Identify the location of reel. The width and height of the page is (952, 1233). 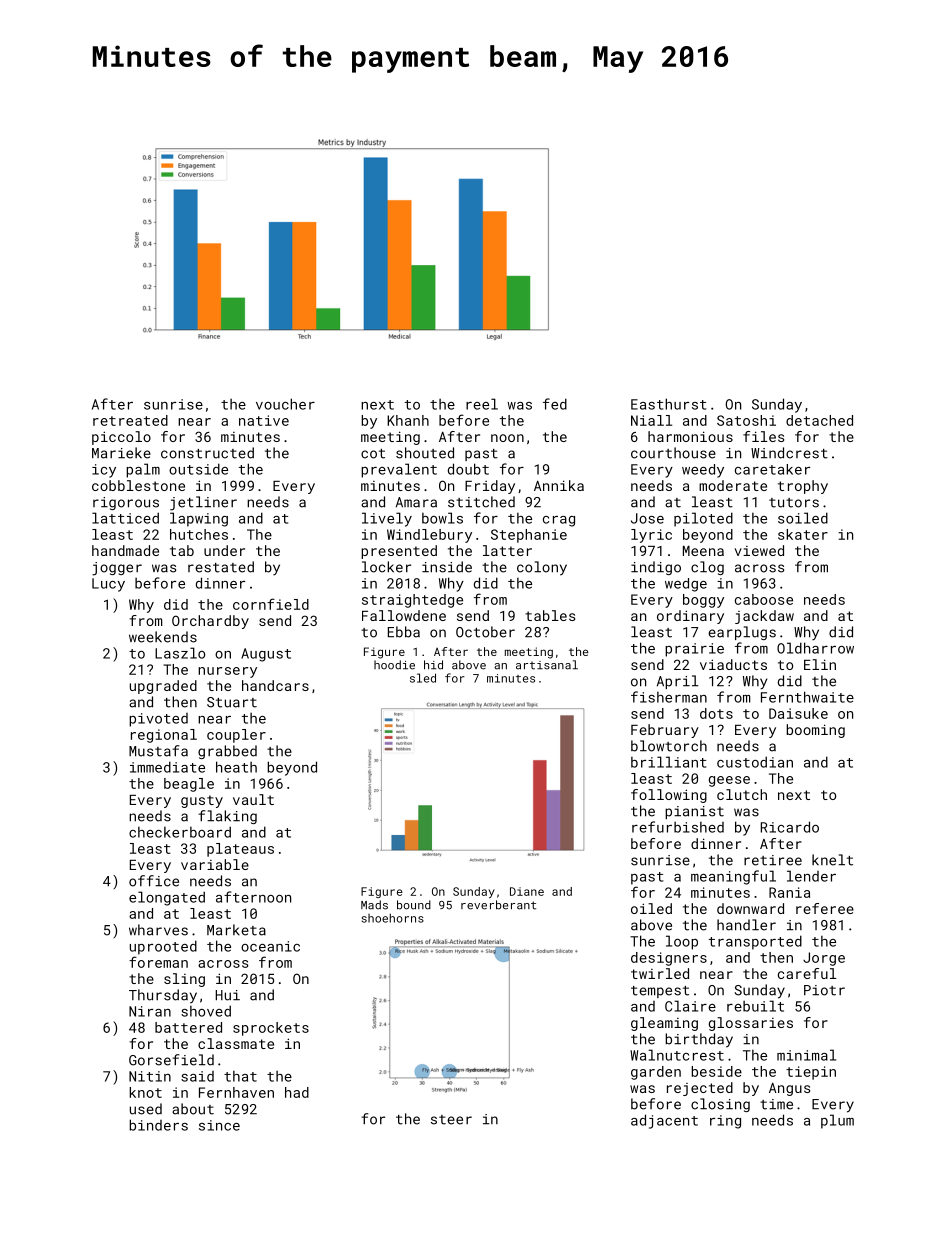
(482, 404).
